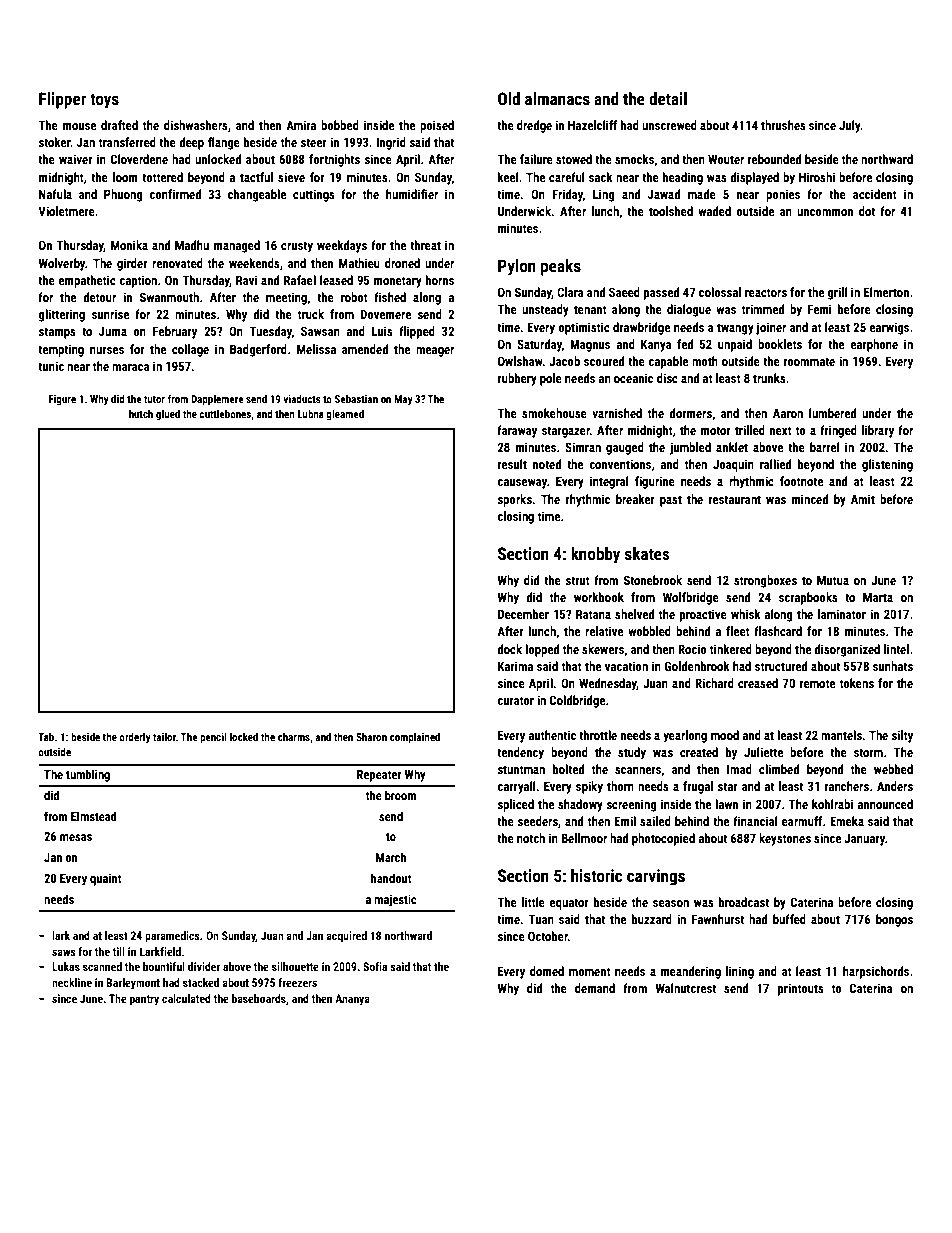 Image resolution: width=952 pixels, height=1233 pixels. What do you see at coordinates (512, 464) in the document?
I see `result` at bounding box center [512, 464].
